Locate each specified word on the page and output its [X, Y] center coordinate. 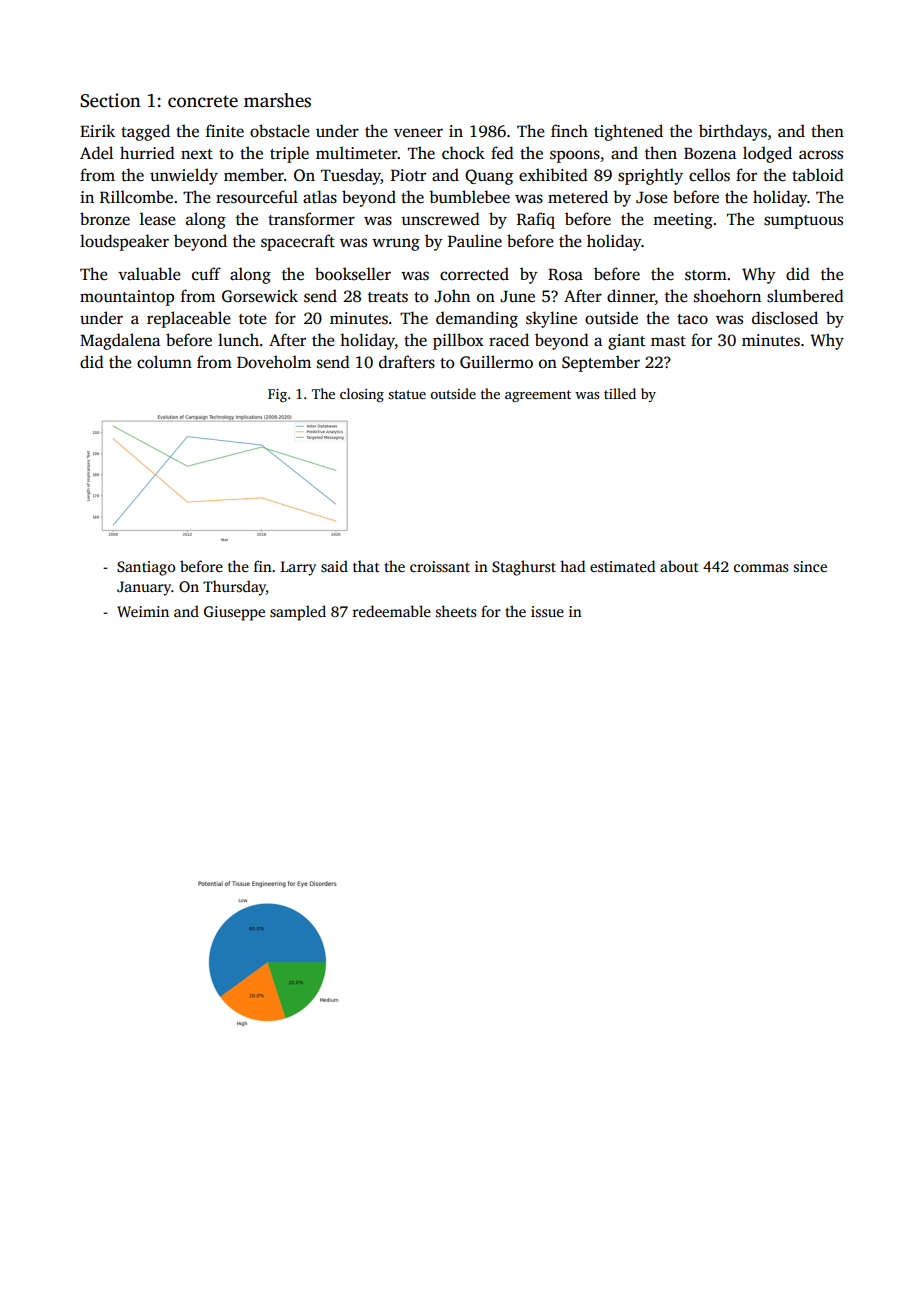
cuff [206, 274]
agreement [538, 396]
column [164, 362]
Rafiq [536, 220]
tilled [620, 393]
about [679, 566]
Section [110, 100]
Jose [652, 197]
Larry [298, 568]
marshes [277, 100]
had [572, 566]
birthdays [733, 132]
